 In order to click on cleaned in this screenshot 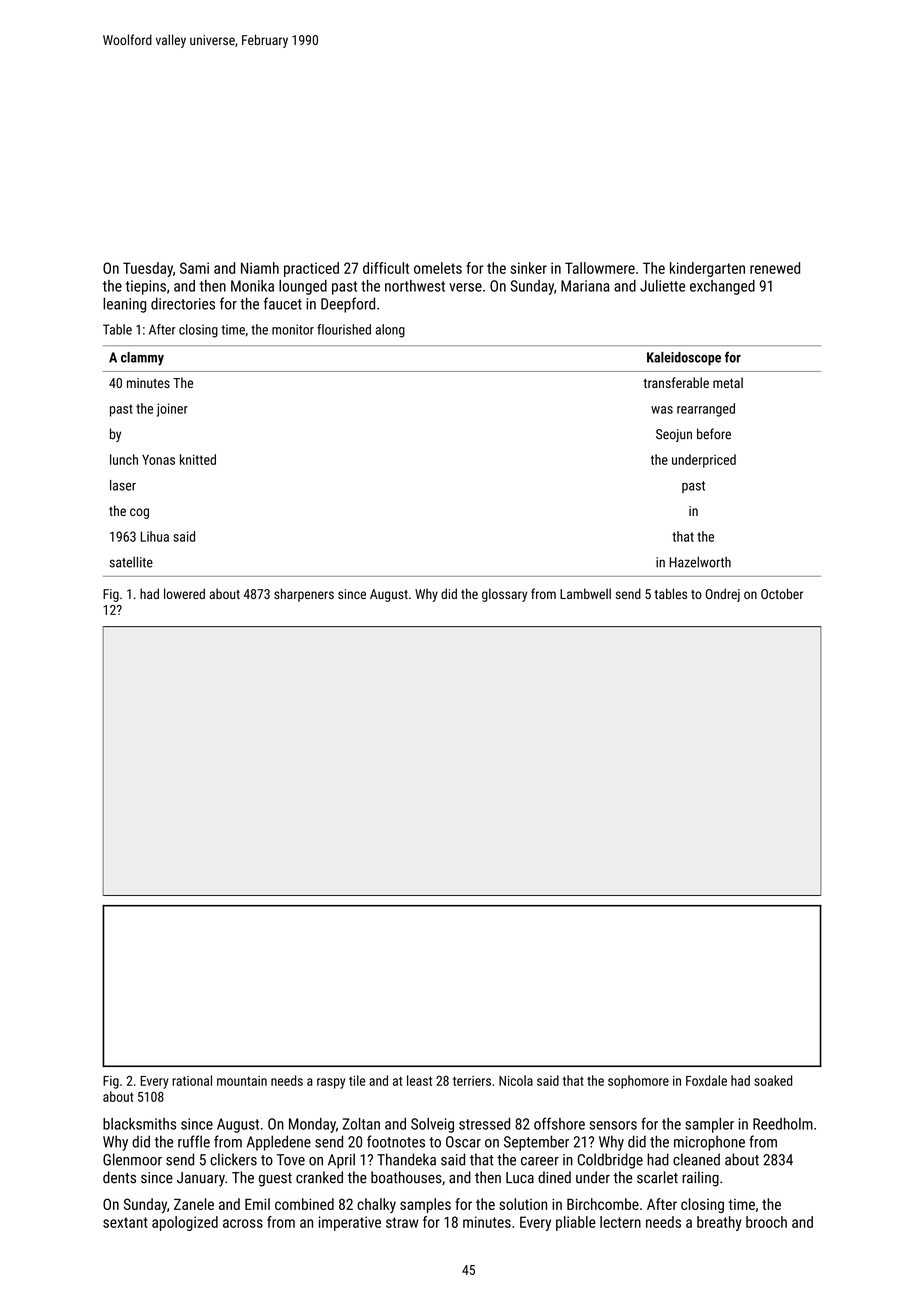, I will do `click(696, 1159)`.
